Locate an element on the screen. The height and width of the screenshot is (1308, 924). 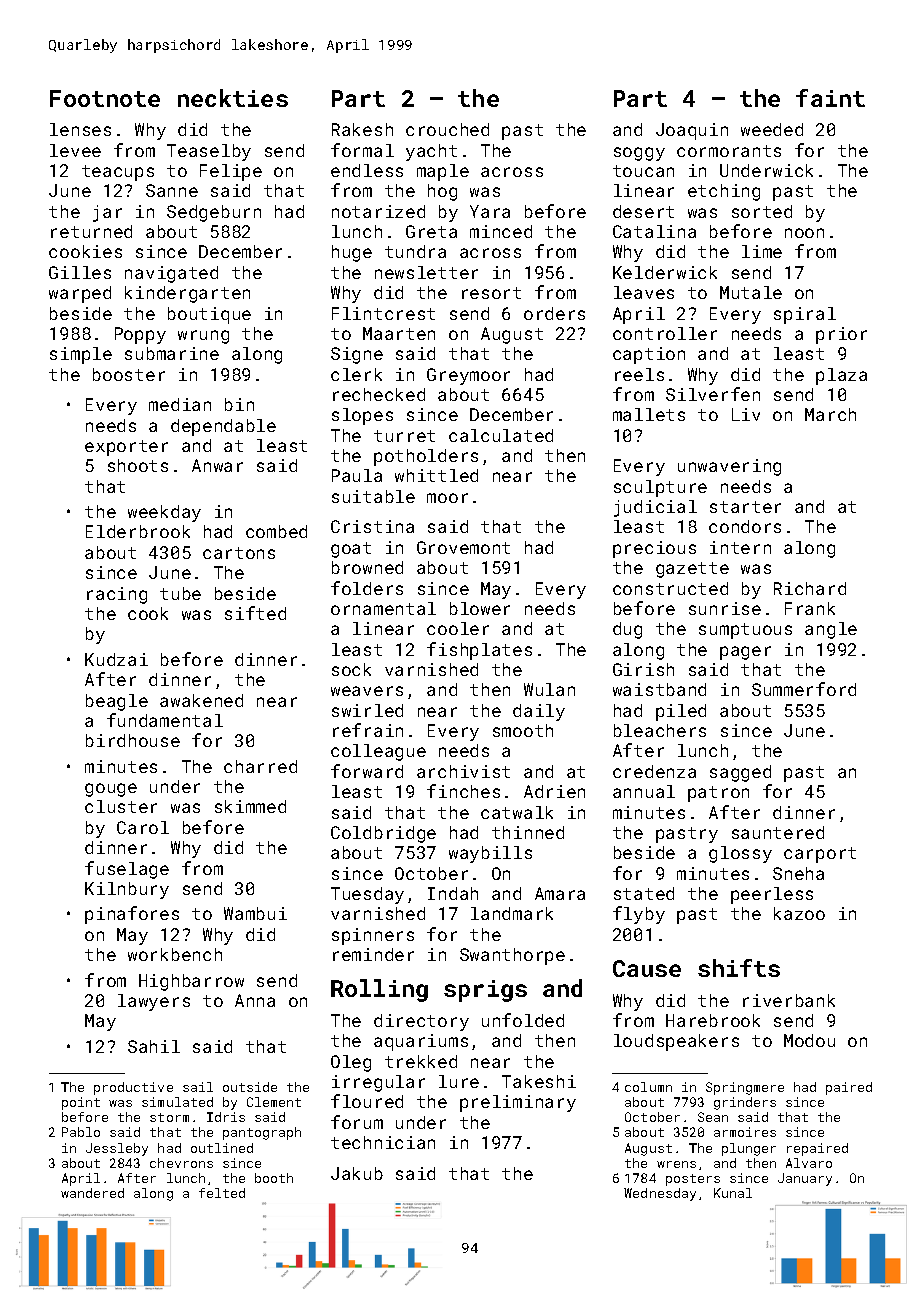
dug is located at coordinates (627, 630).
